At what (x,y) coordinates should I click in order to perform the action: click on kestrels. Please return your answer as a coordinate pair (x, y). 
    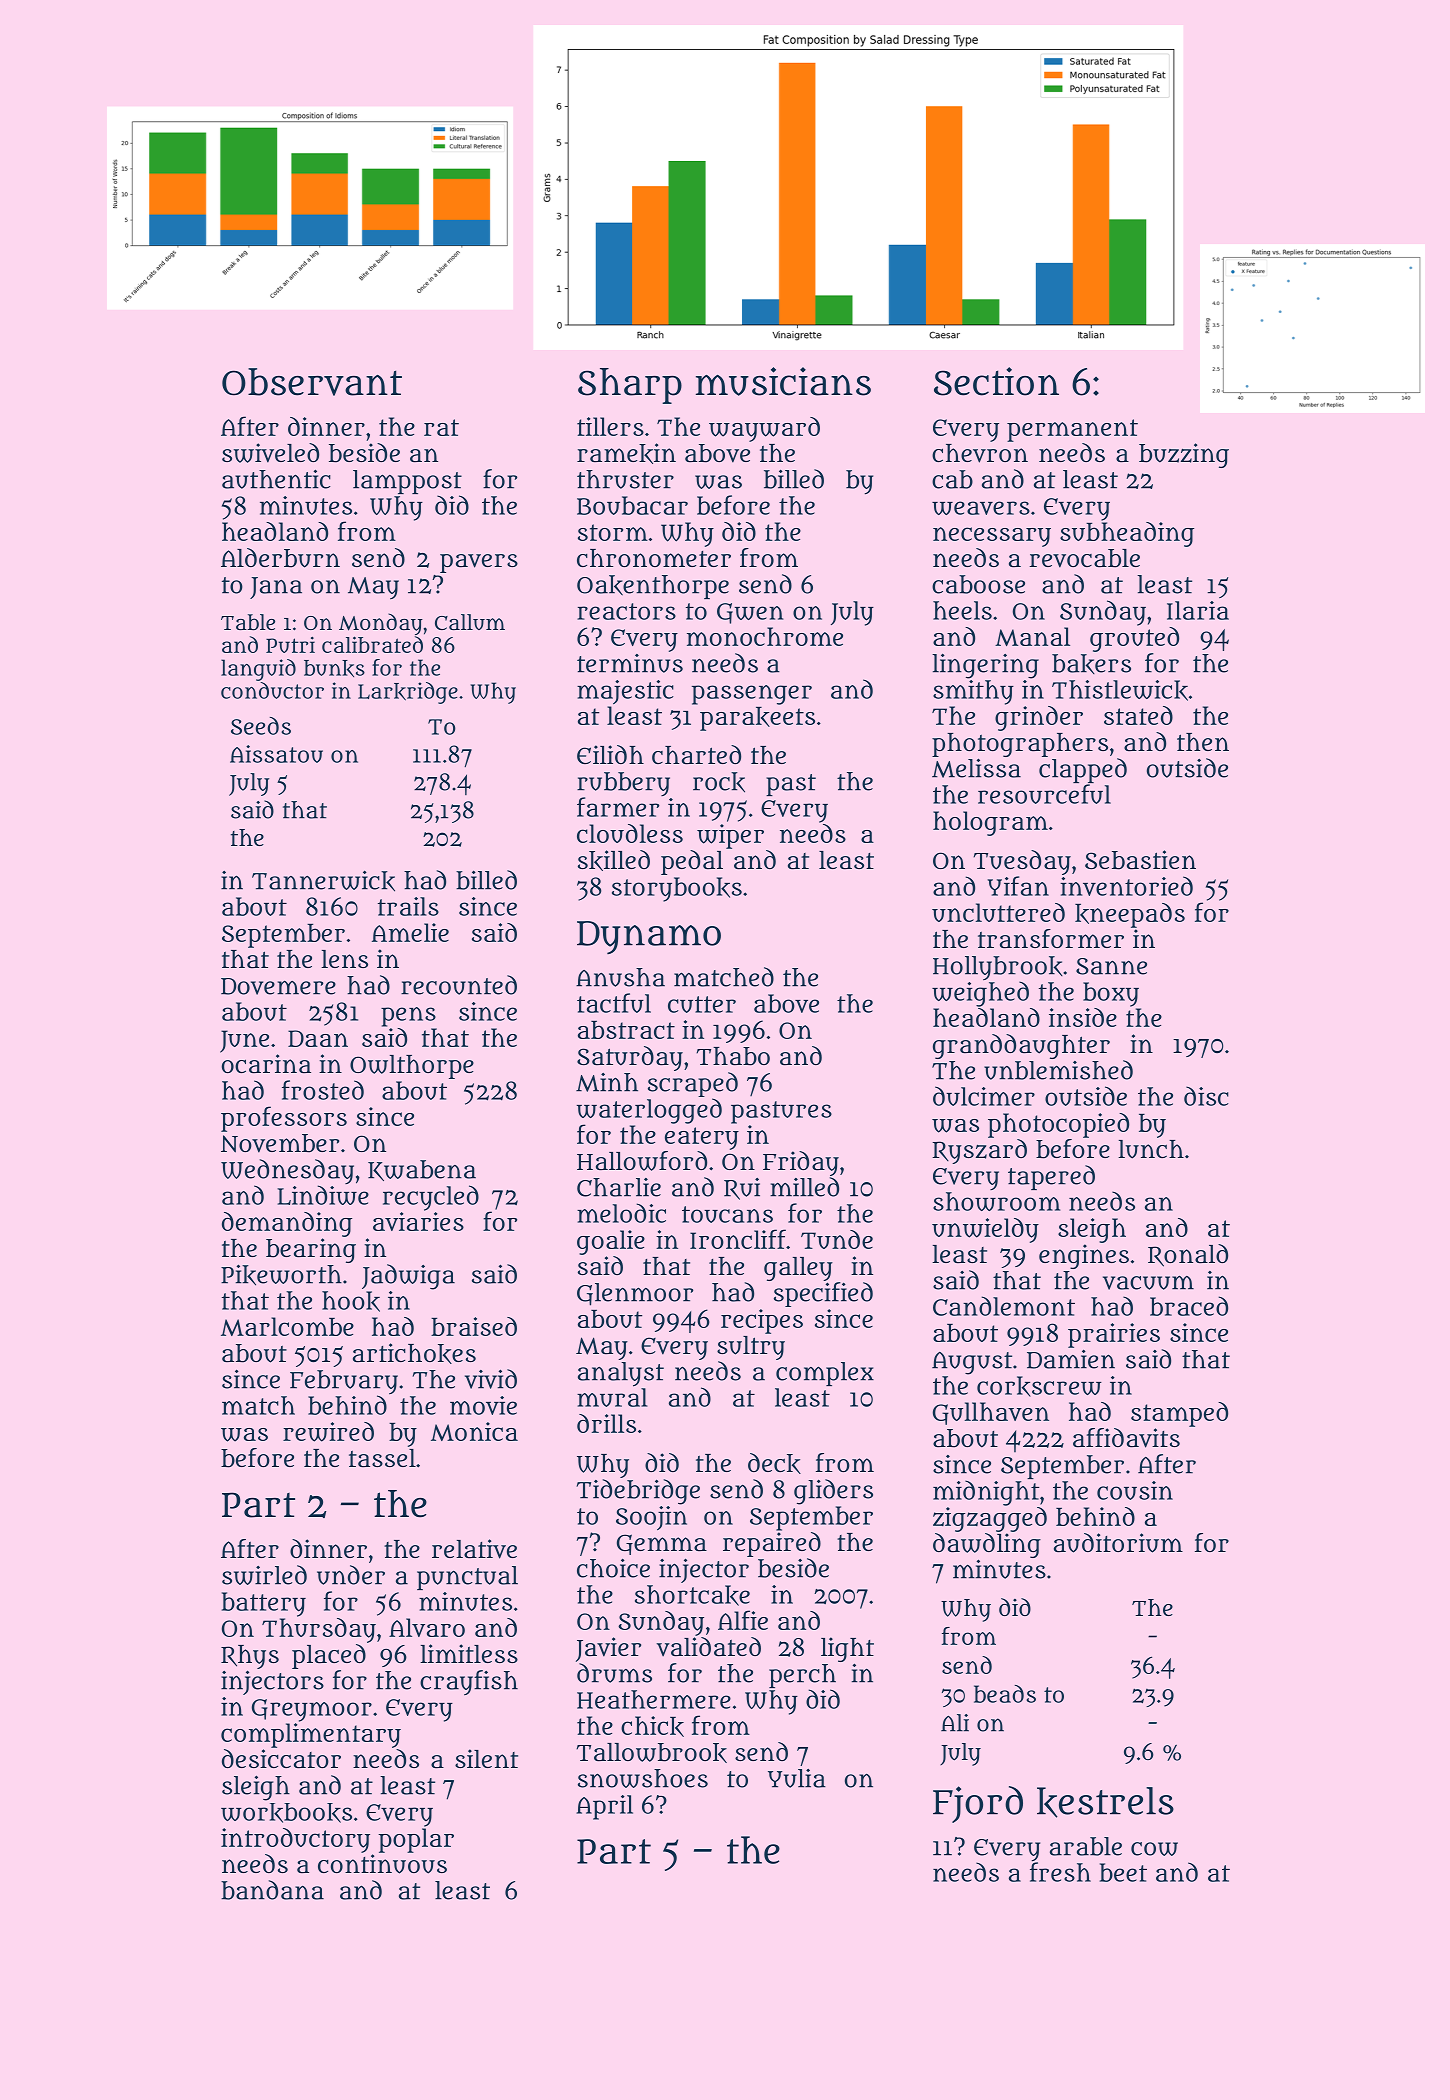
    Looking at the image, I should click on (1105, 1802).
